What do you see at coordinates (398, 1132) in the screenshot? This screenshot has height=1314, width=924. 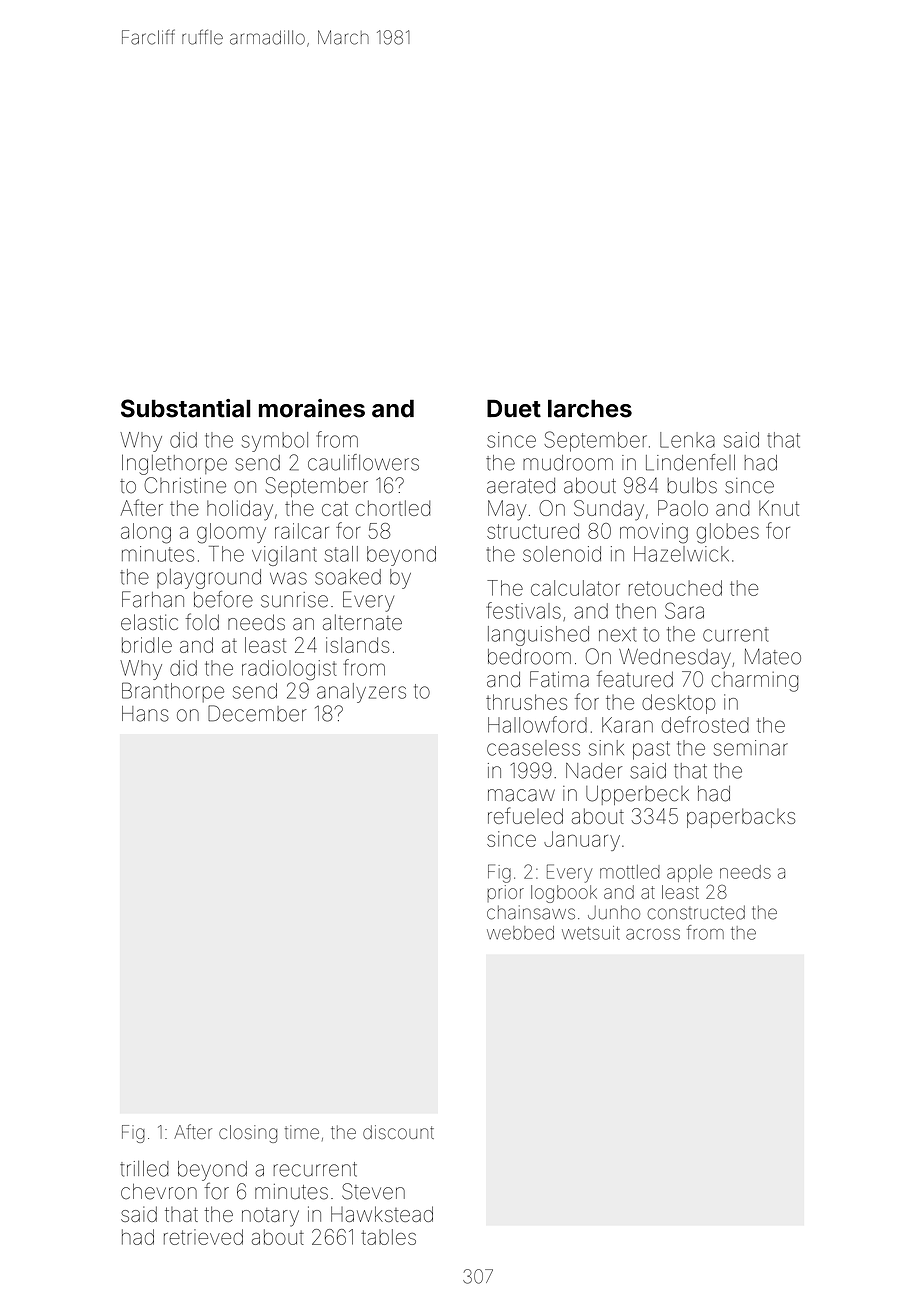 I see `discount` at bounding box center [398, 1132].
